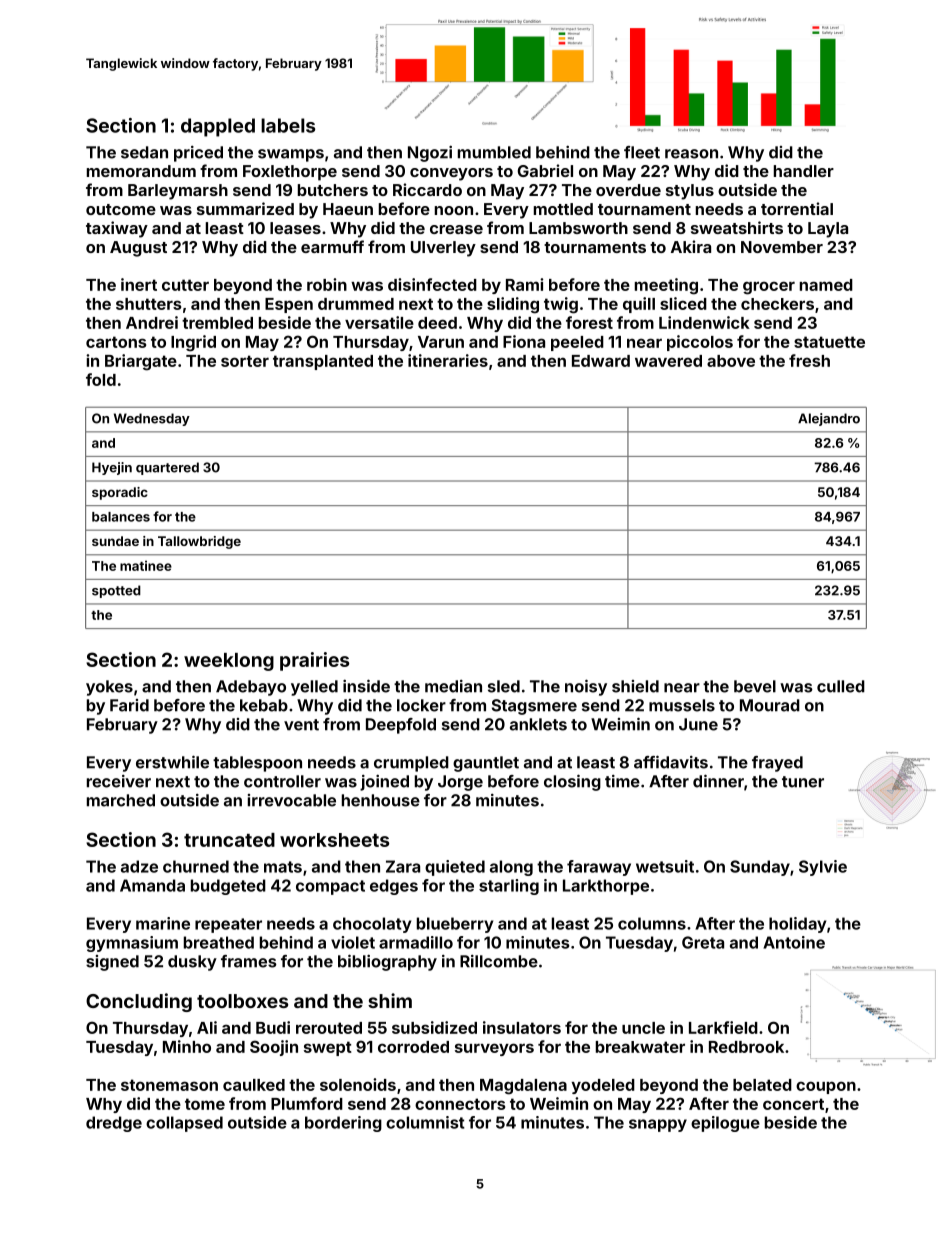 Image resolution: width=952 pixels, height=1233 pixels. Describe the element at coordinates (504, 686) in the document. I see `sled` at that location.
